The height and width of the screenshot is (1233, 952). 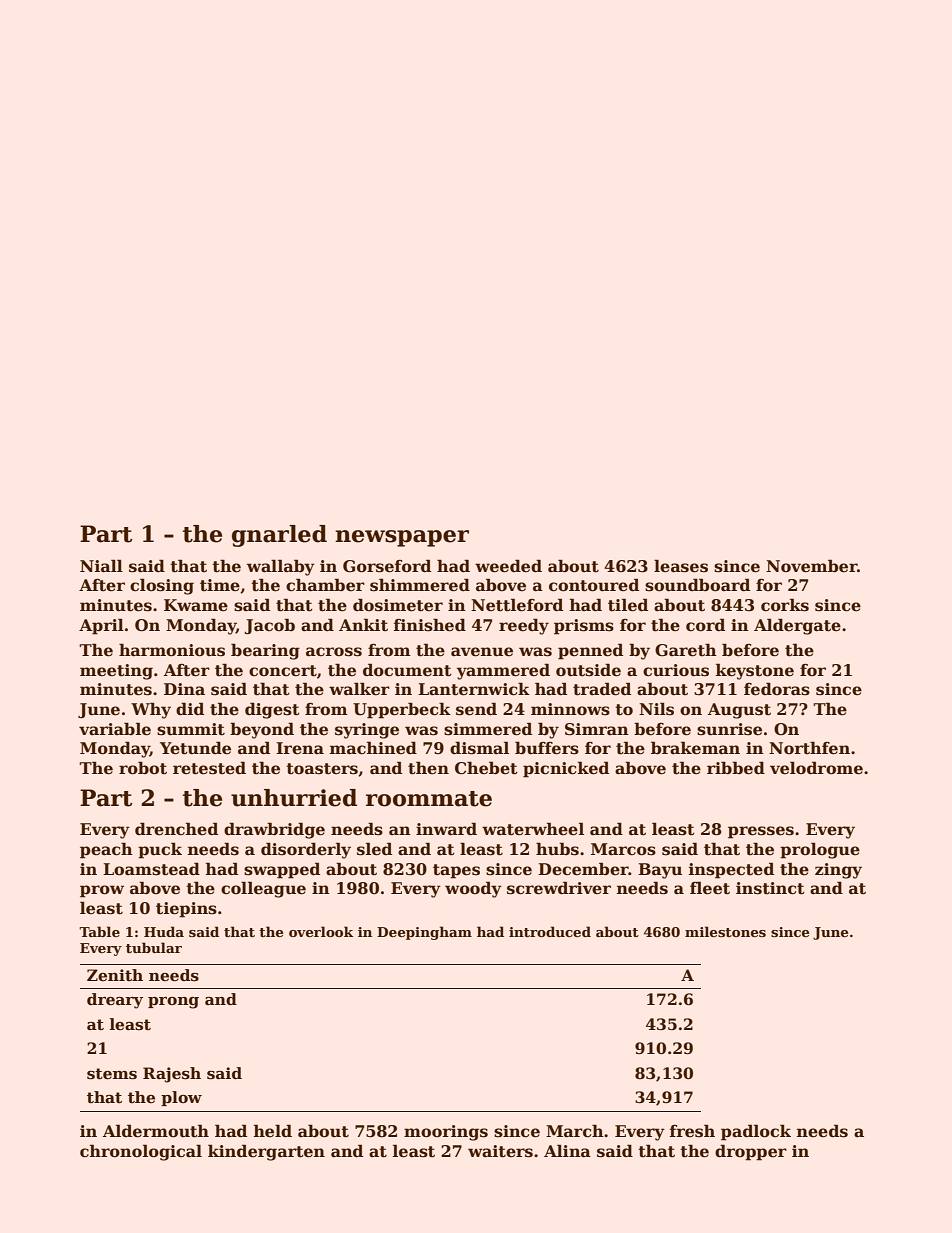 What do you see at coordinates (476, 709) in the screenshot?
I see `send` at bounding box center [476, 709].
